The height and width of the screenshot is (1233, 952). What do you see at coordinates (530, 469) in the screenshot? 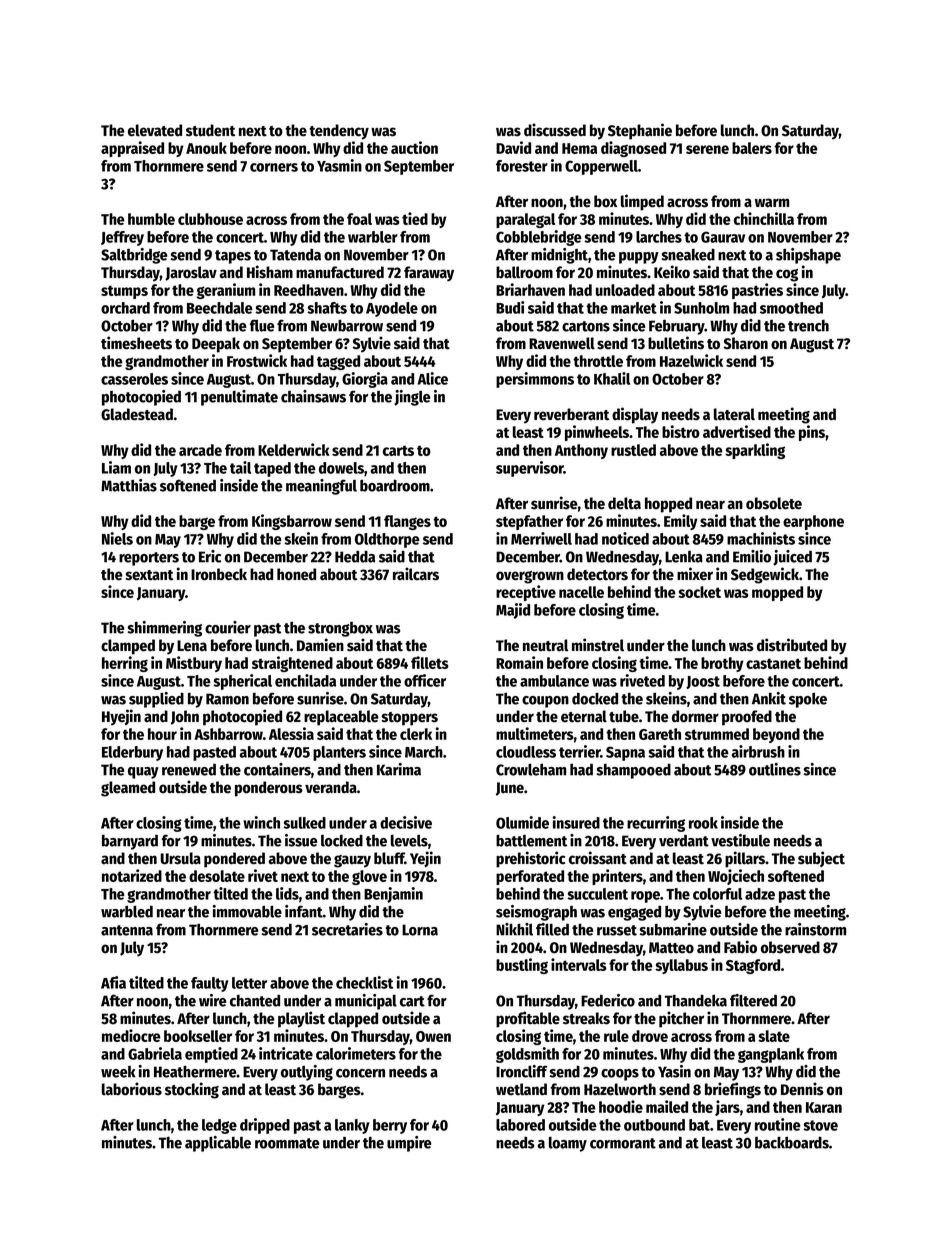
I see `supervisor` at bounding box center [530, 469].
